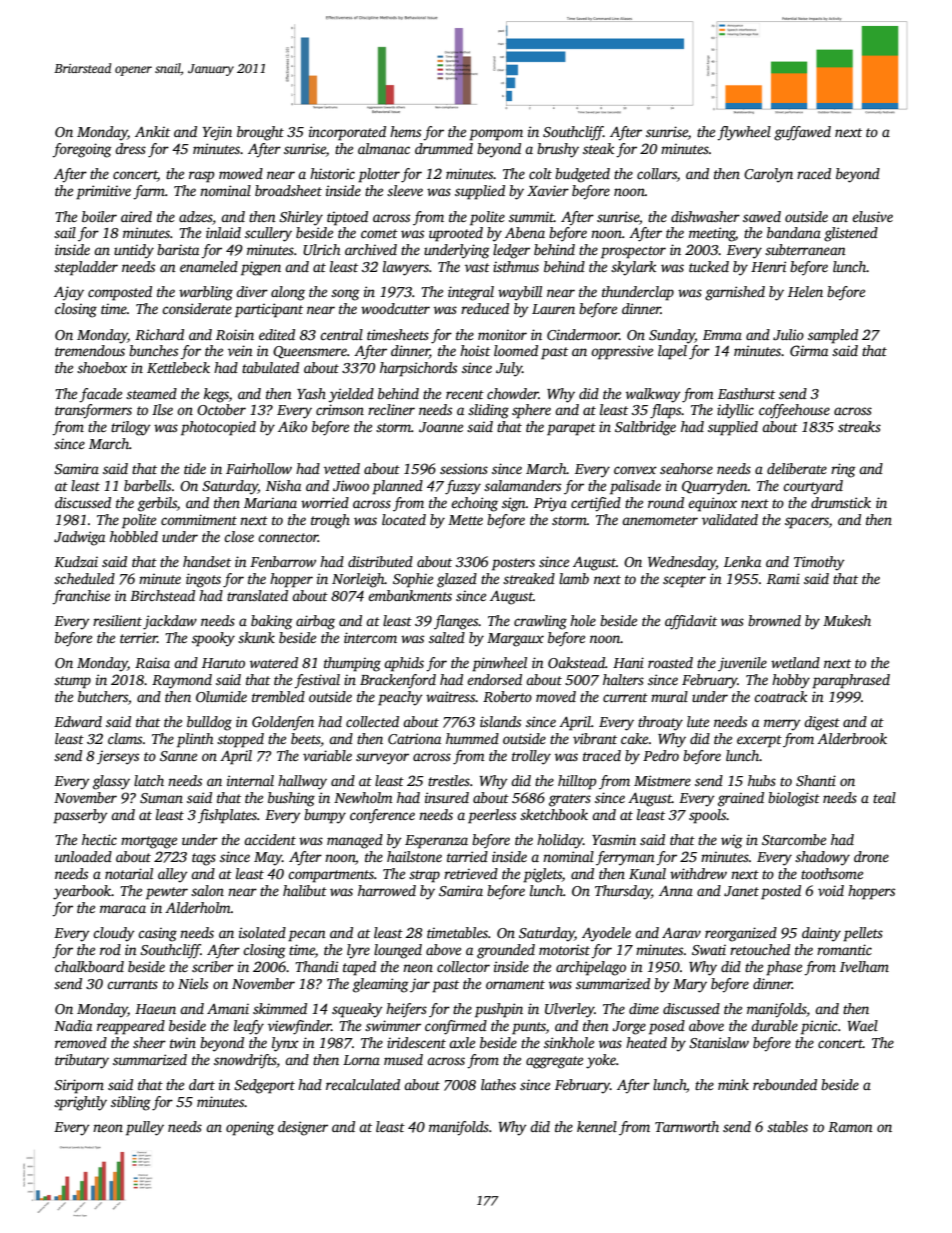 This page has width=952, height=1233. Describe the element at coordinates (250, 1128) in the page. I see `opening` at that location.
